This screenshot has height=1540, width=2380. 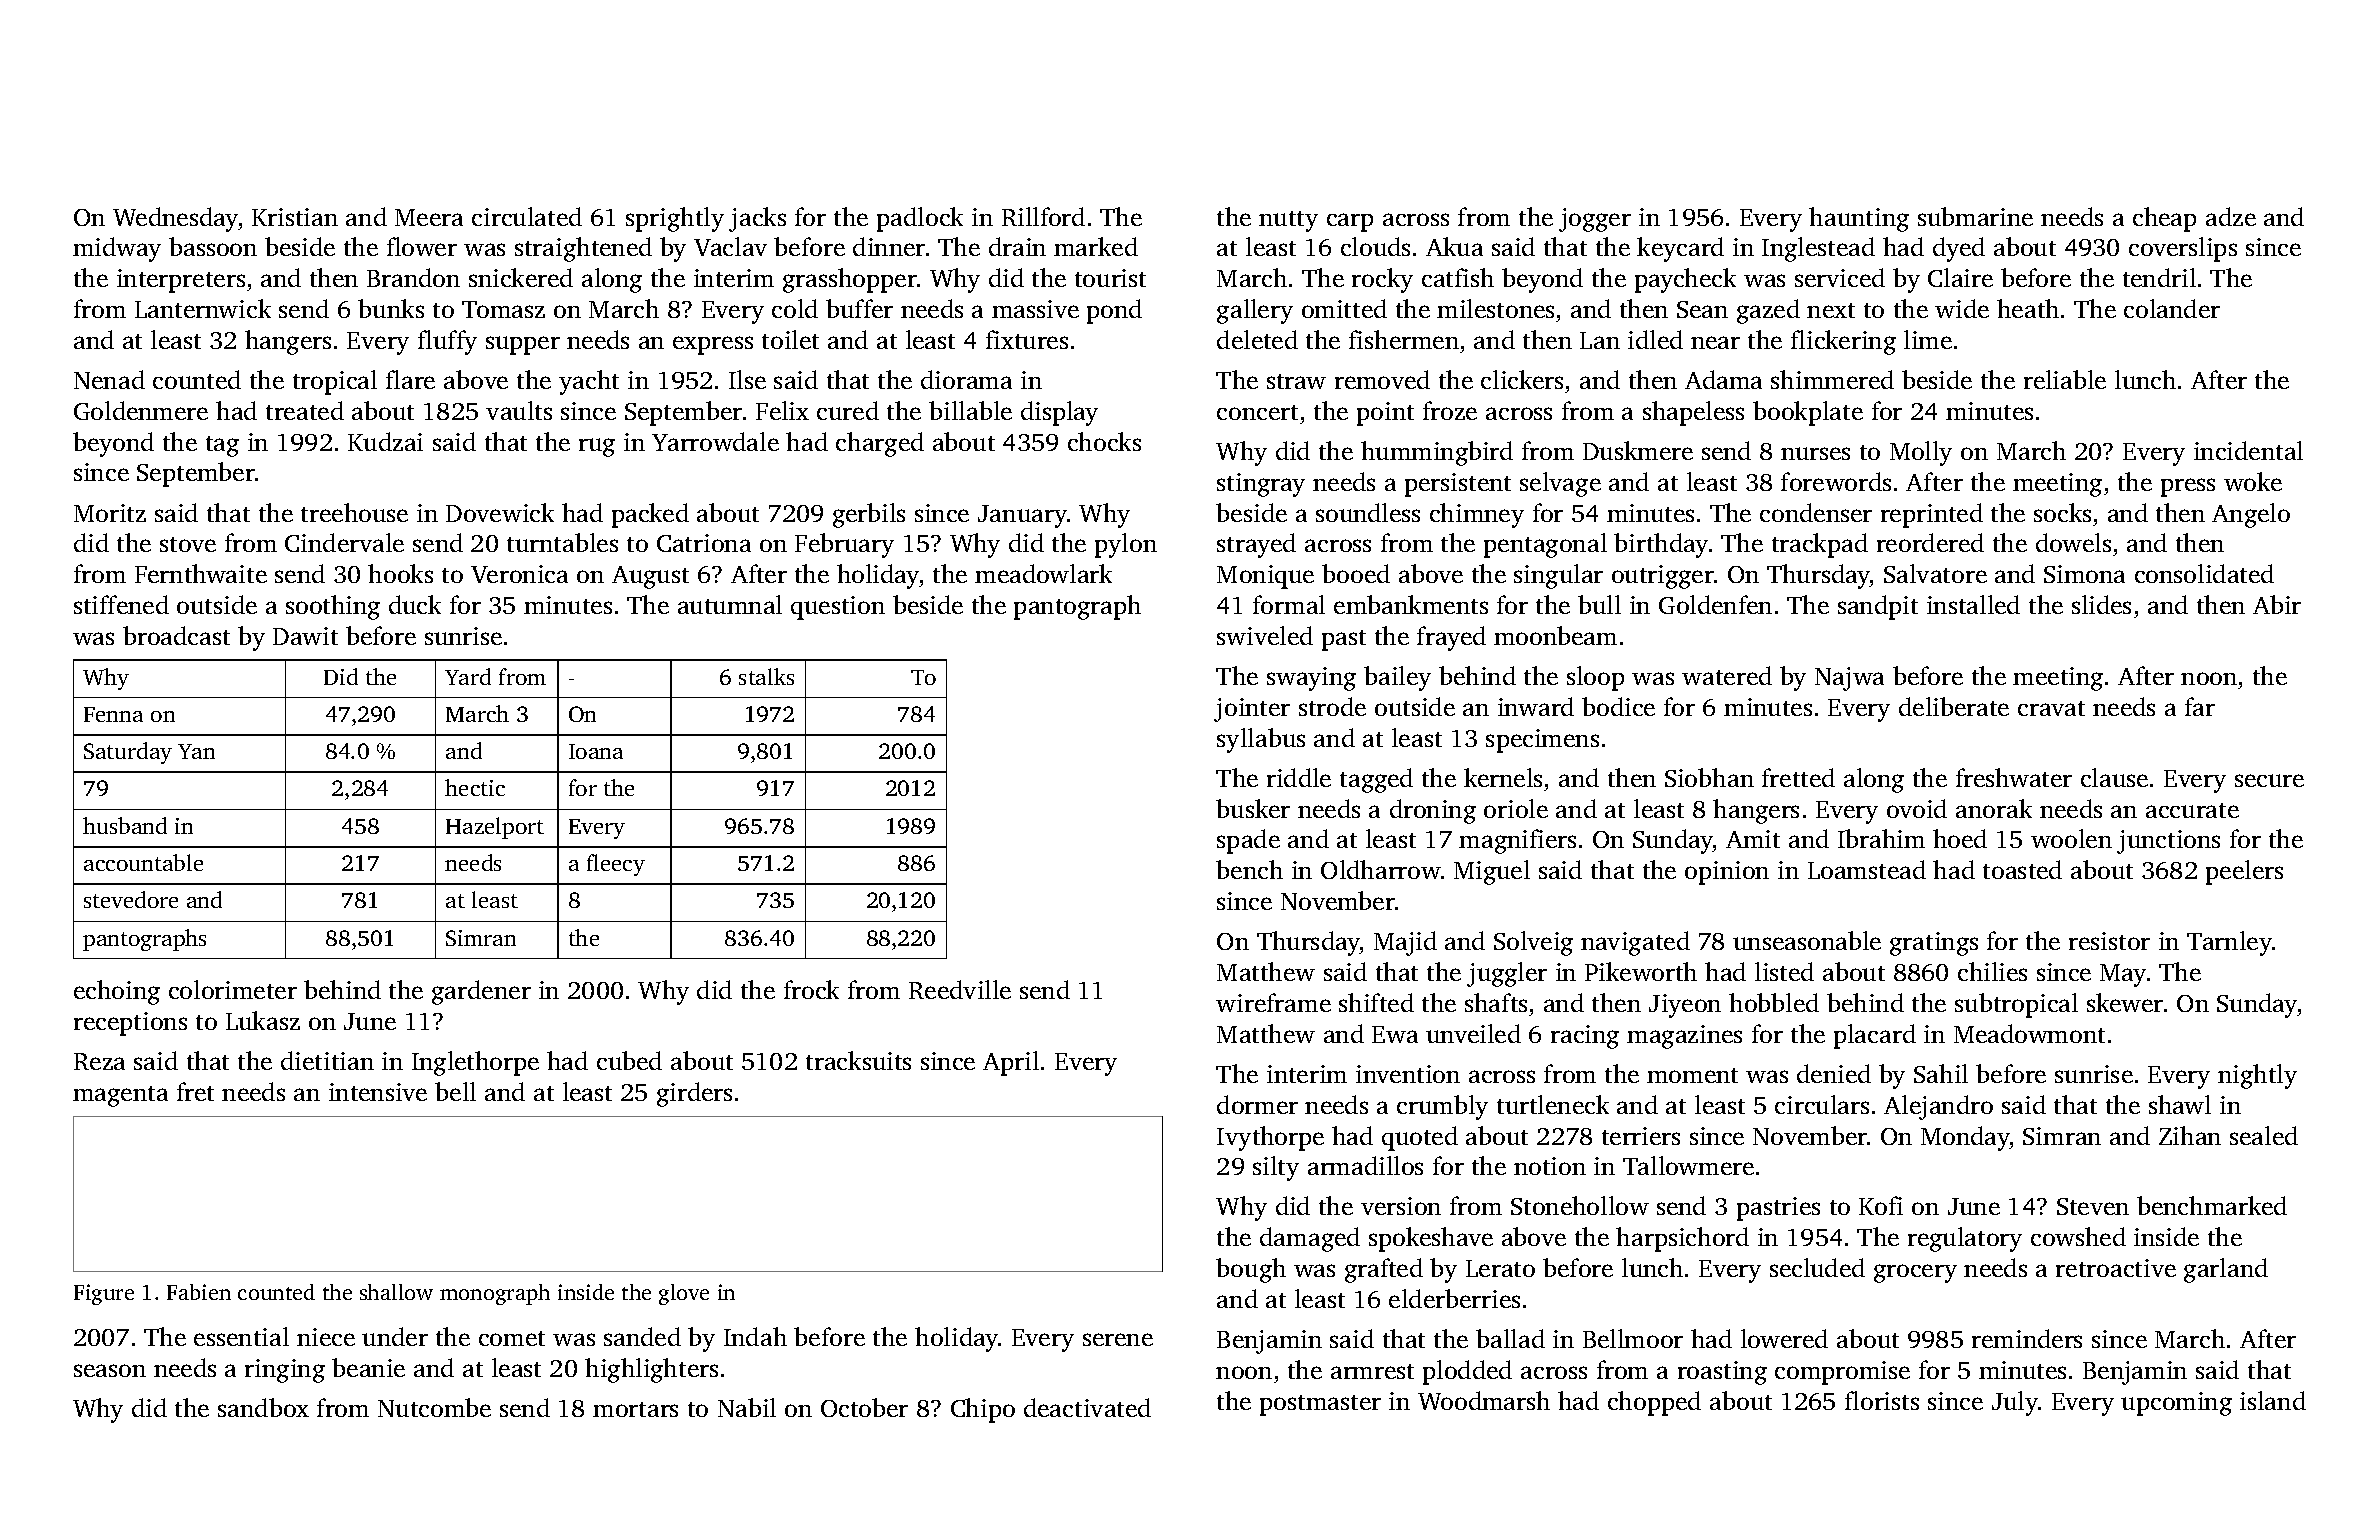 What do you see at coordinates (1265, 635) in the screenshot?
I see `swiveled` at bounding box center [1265, 635].
